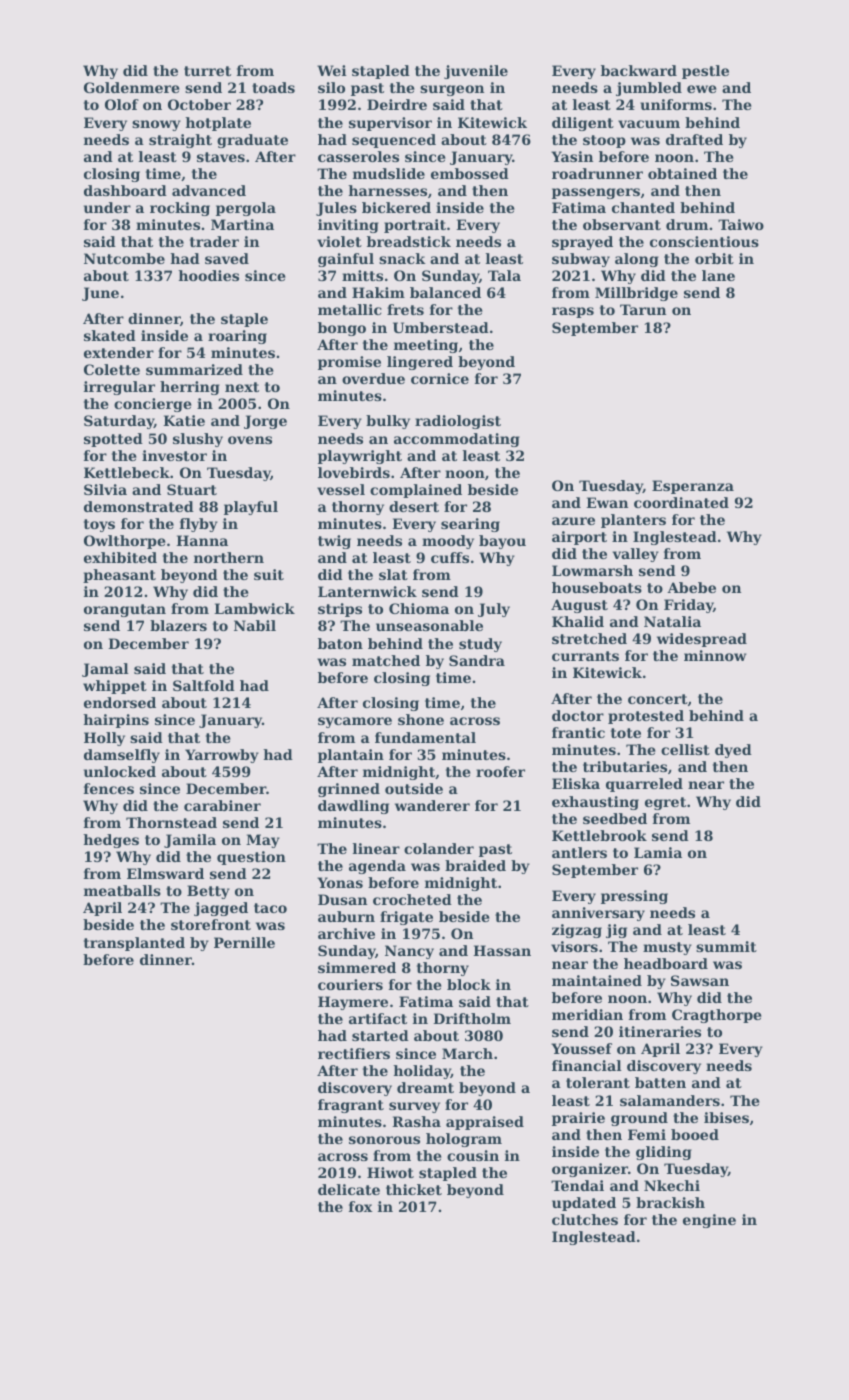 This screenshot has height=1400, width=849. What do you see at coordinates (109, 788) in the screenshot?
I see `fences` at bounding box center [109, 788].
